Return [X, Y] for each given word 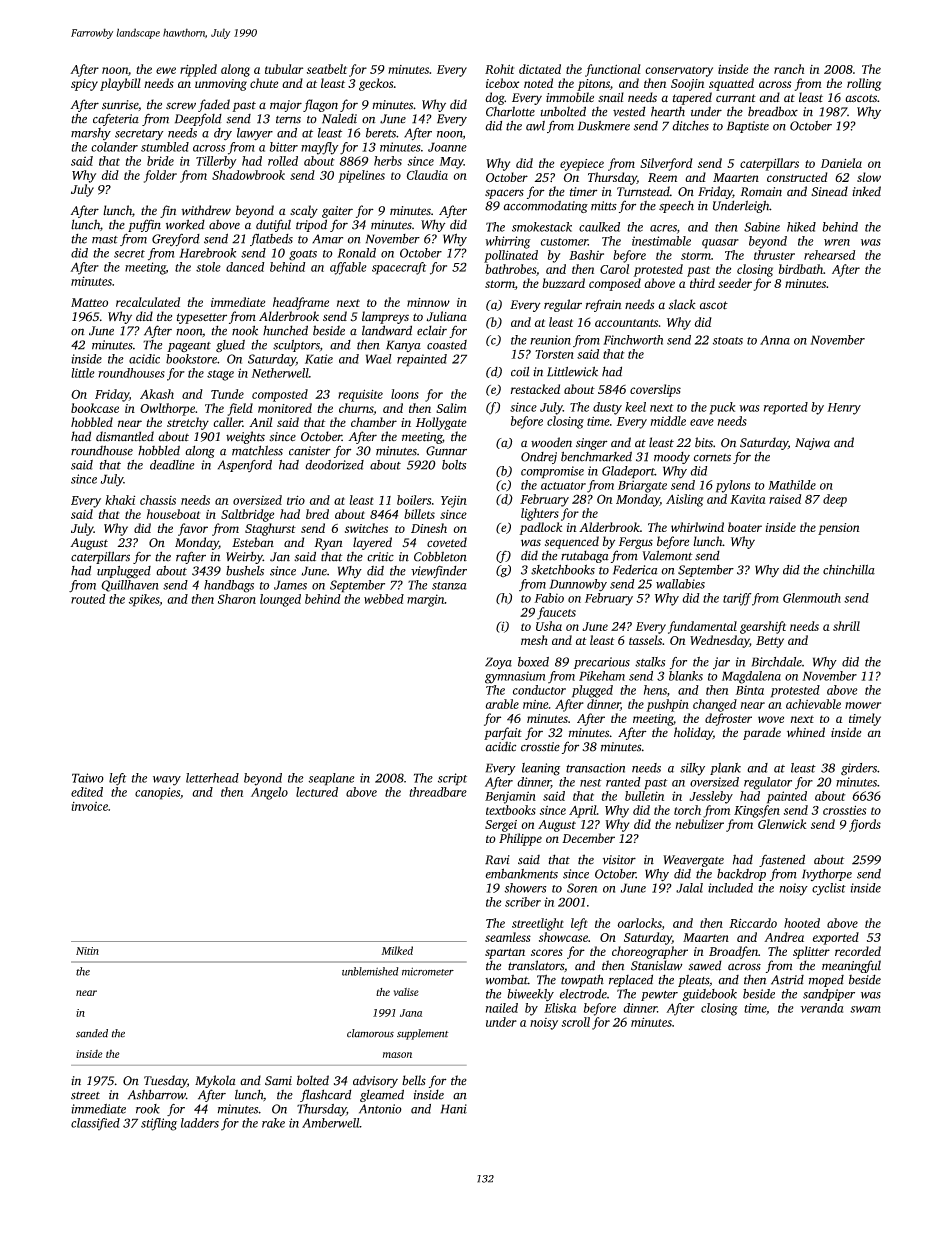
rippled [198, 70]
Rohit [499, 69]
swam [865, 1009]
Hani [454, 1109]
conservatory [679, 71]
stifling [159, 1124]
